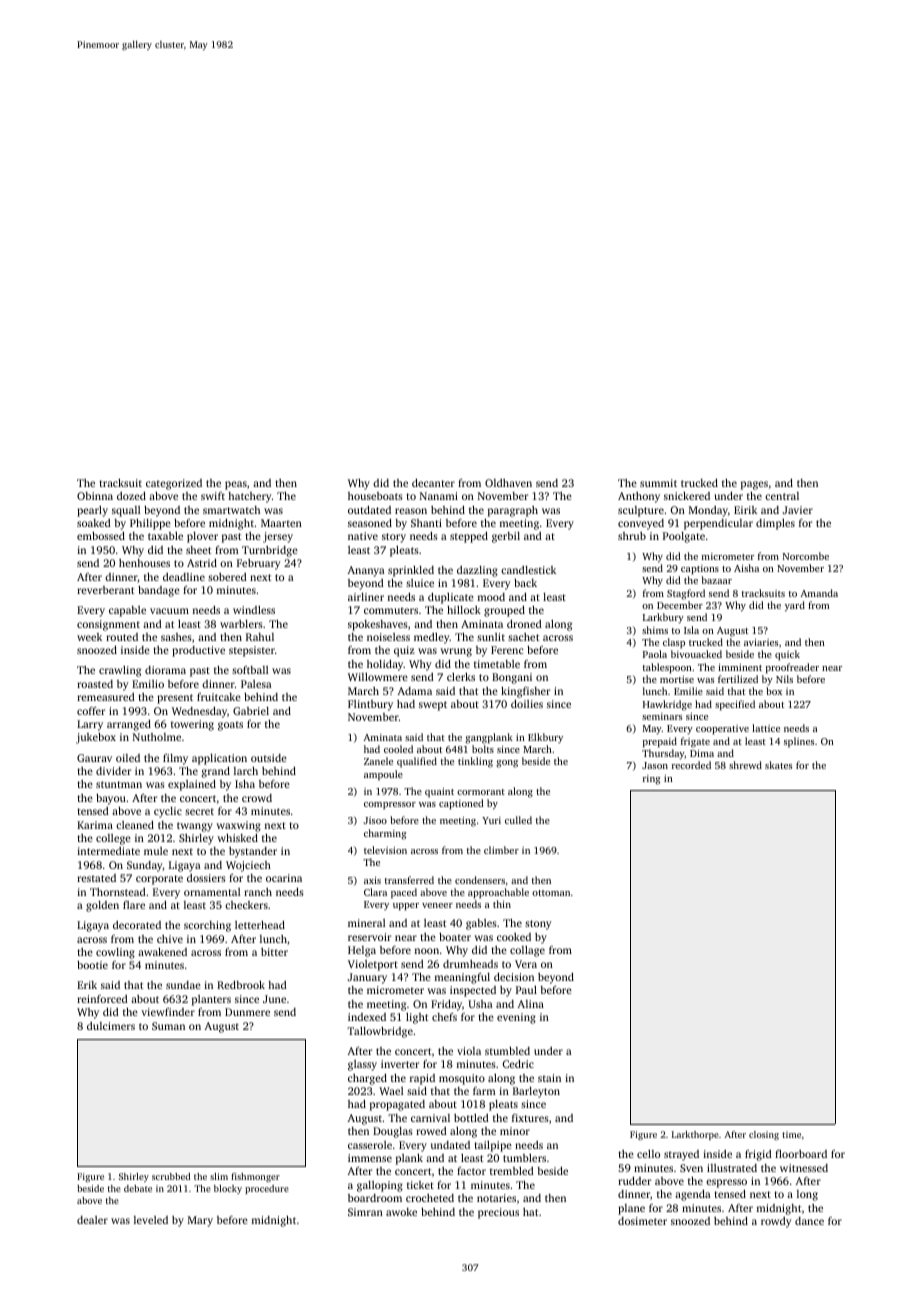 The image size is (924, 1308). What do you see at coordinates (804, 1168) in the screenshot?
I see `witnessed` at bounding box center [804, 1168].
